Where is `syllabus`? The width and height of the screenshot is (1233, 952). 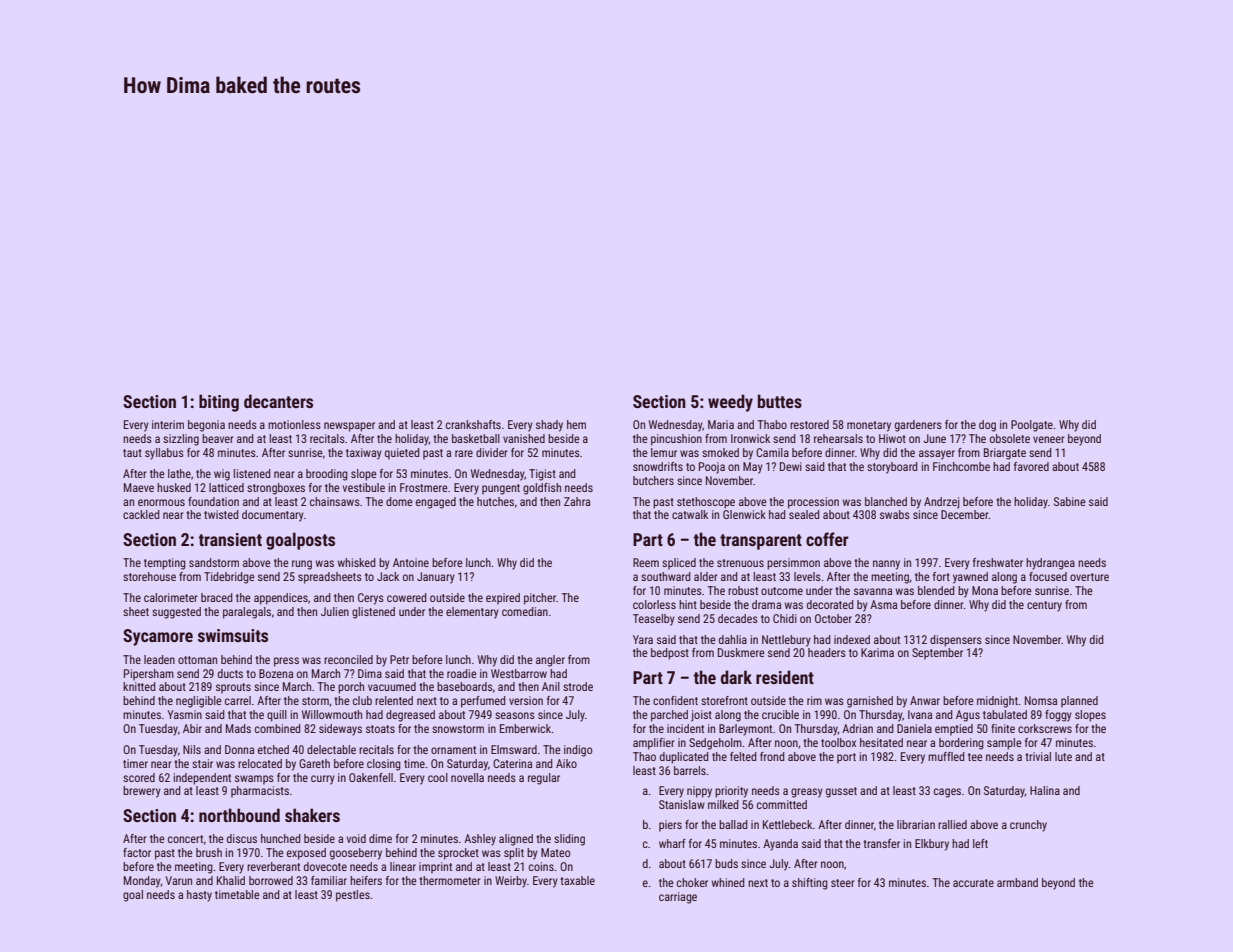
syllabus is located at coordinates (164, 454).
